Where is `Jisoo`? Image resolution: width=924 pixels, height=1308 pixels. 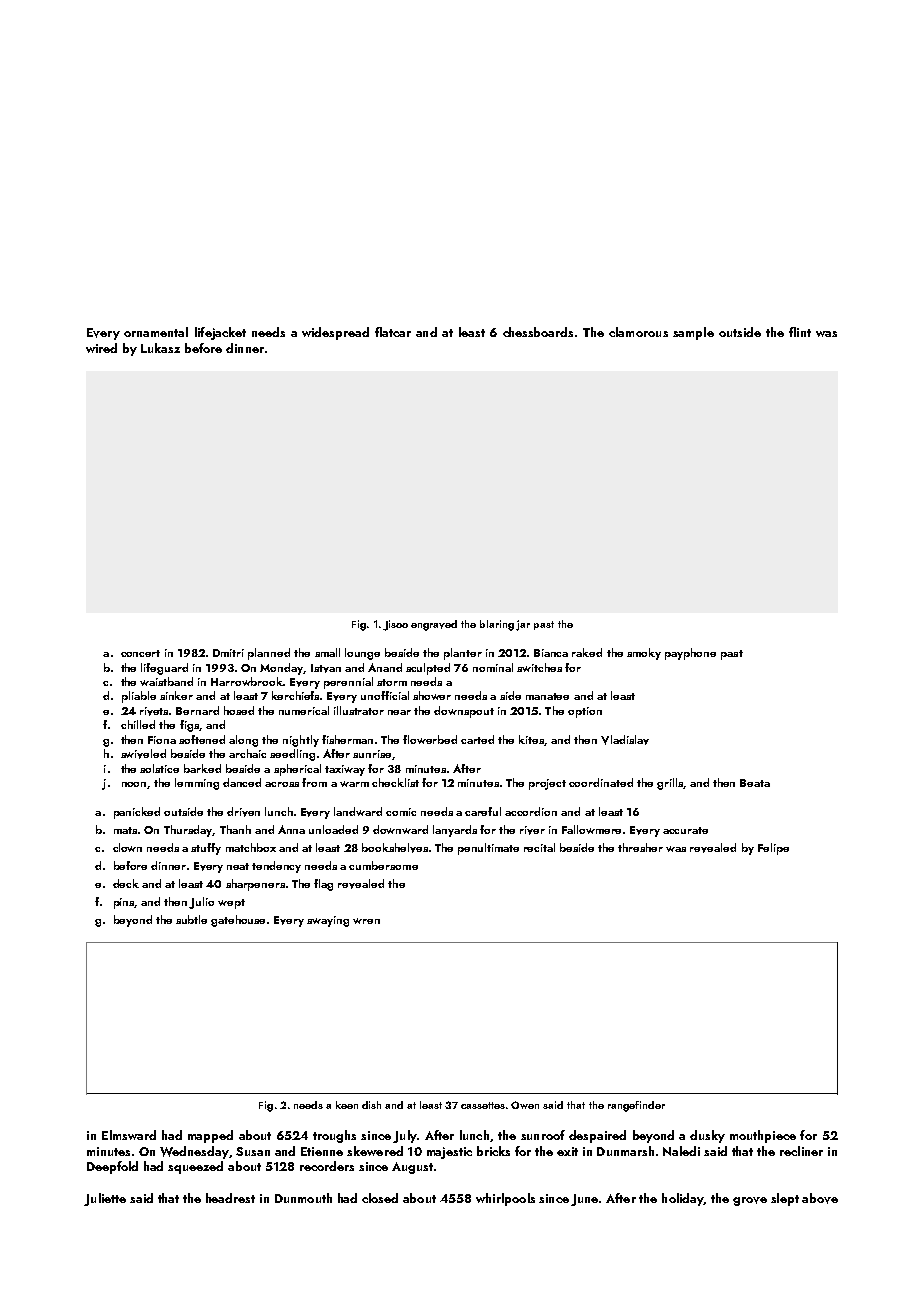 Jisoo is located at coordinates (395, 625).
